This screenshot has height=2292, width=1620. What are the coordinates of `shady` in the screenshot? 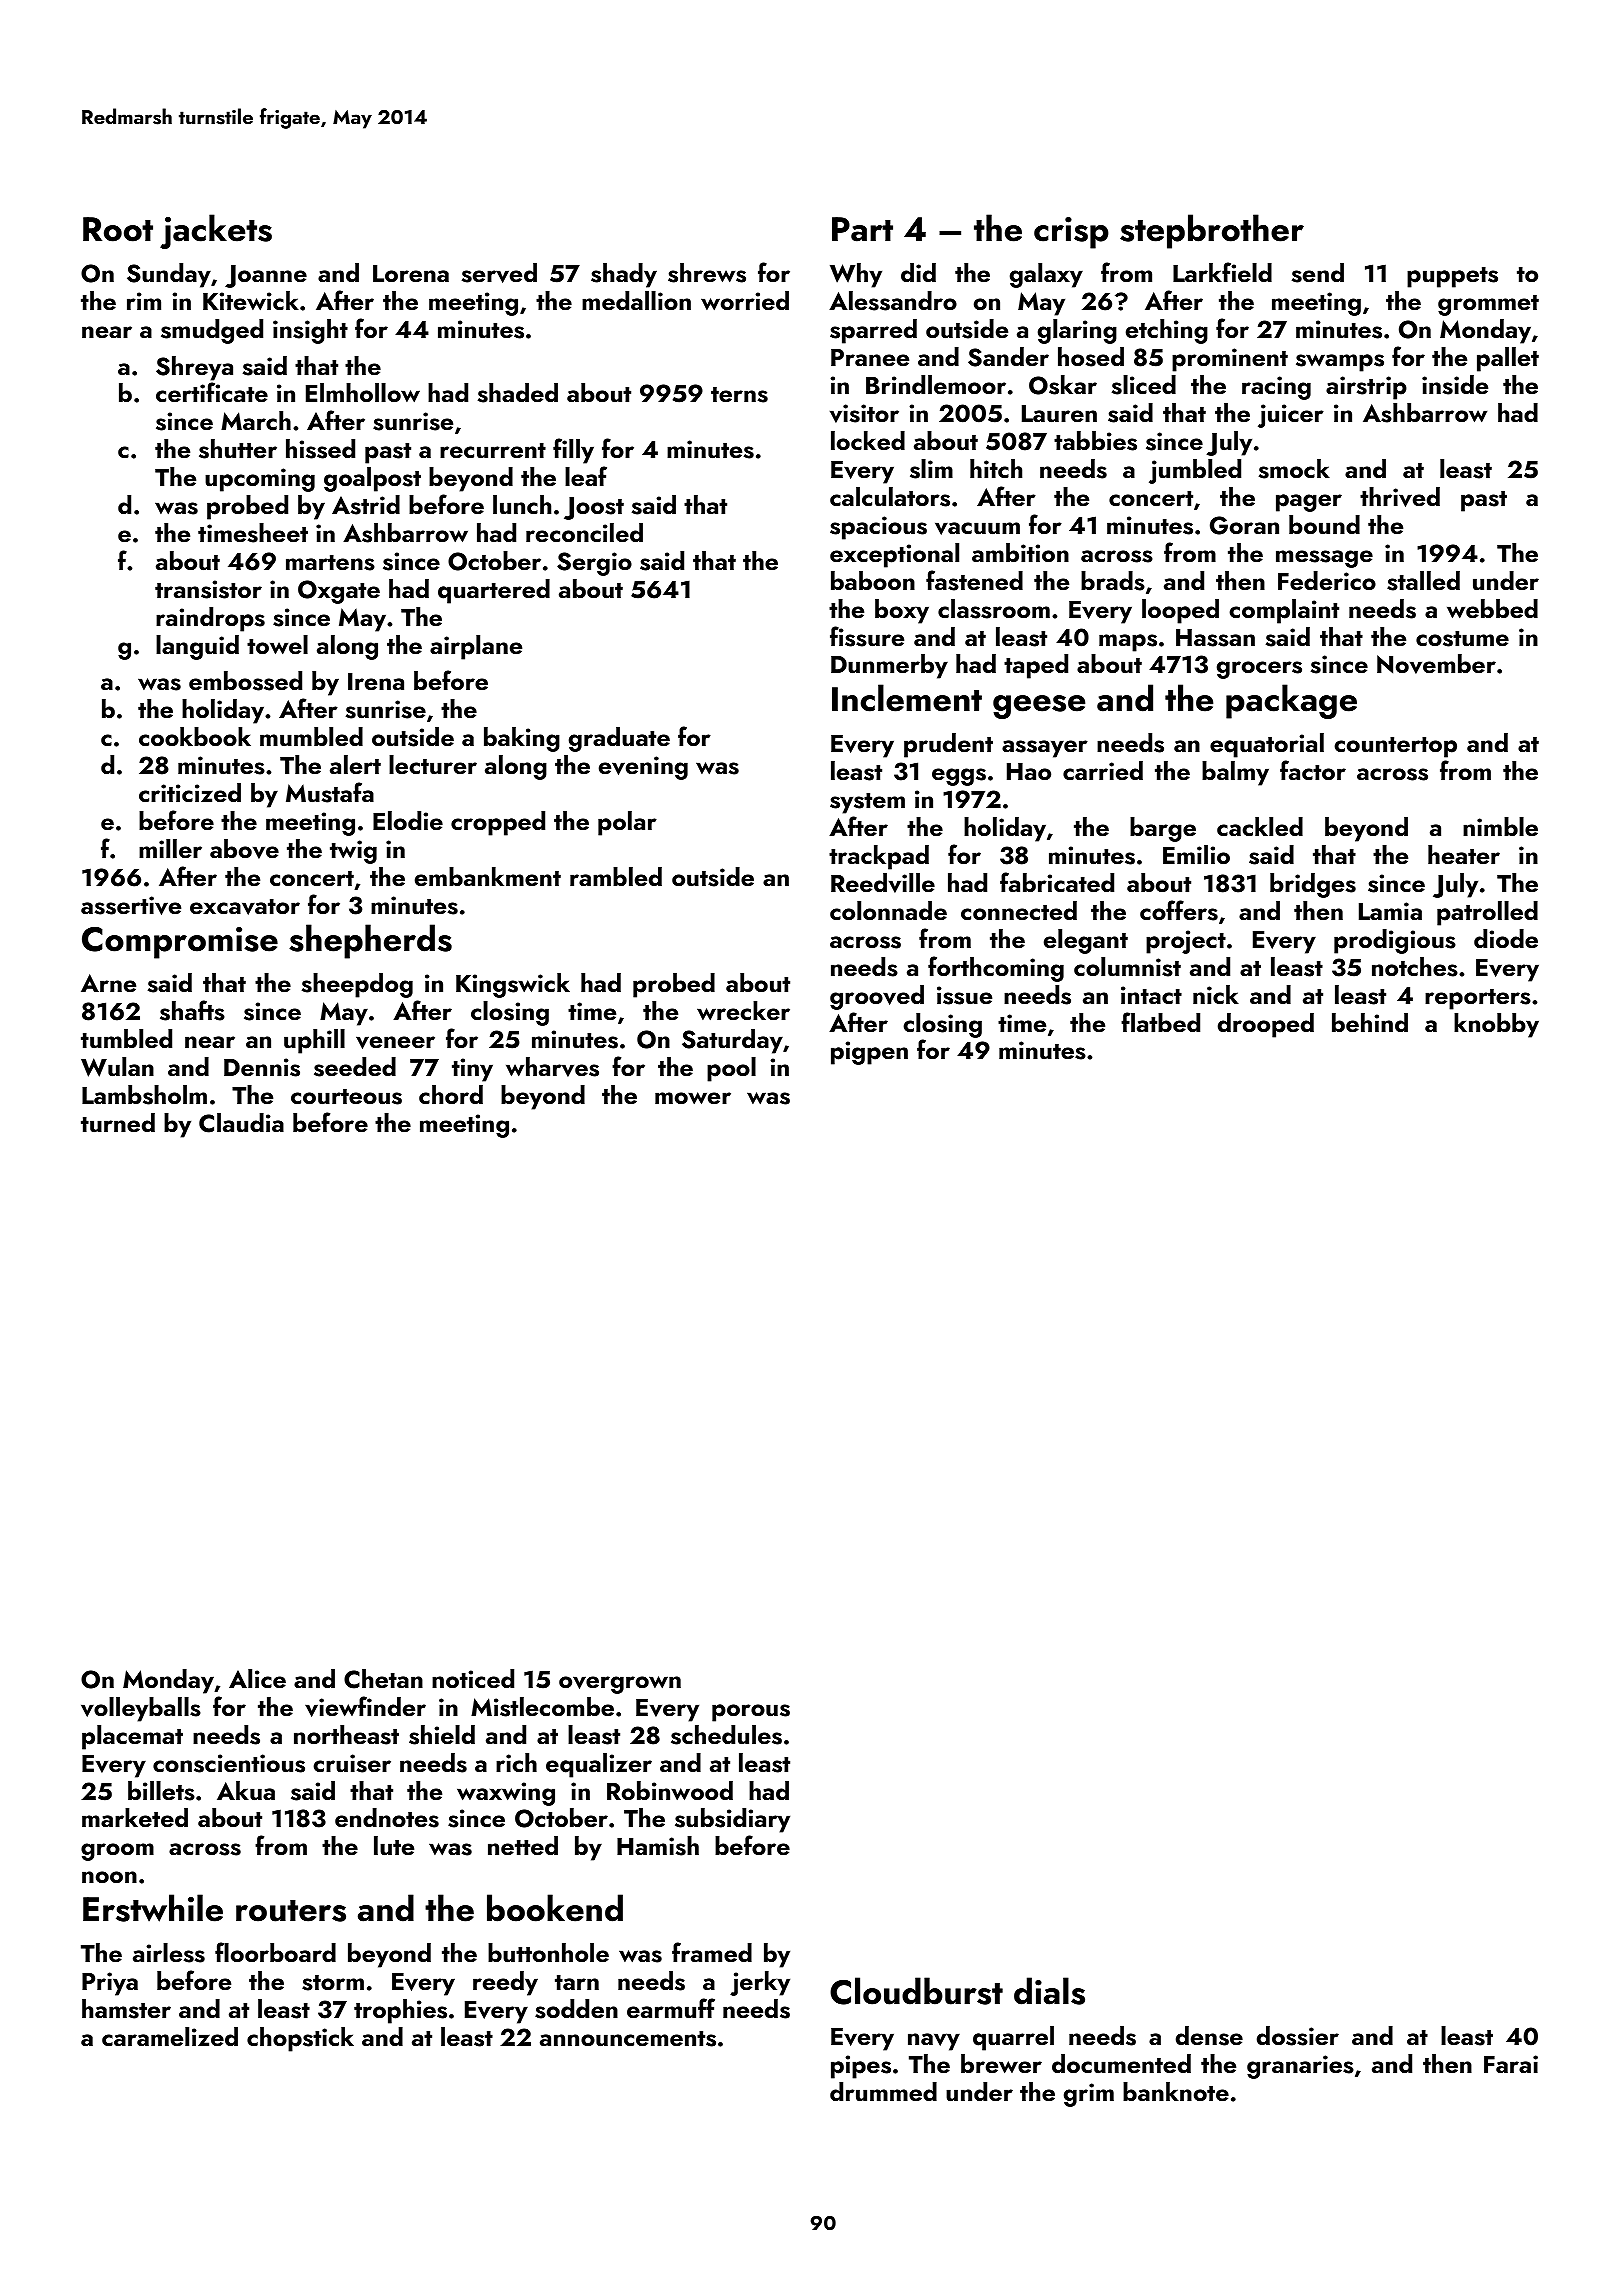 It's located at (624, 275).
